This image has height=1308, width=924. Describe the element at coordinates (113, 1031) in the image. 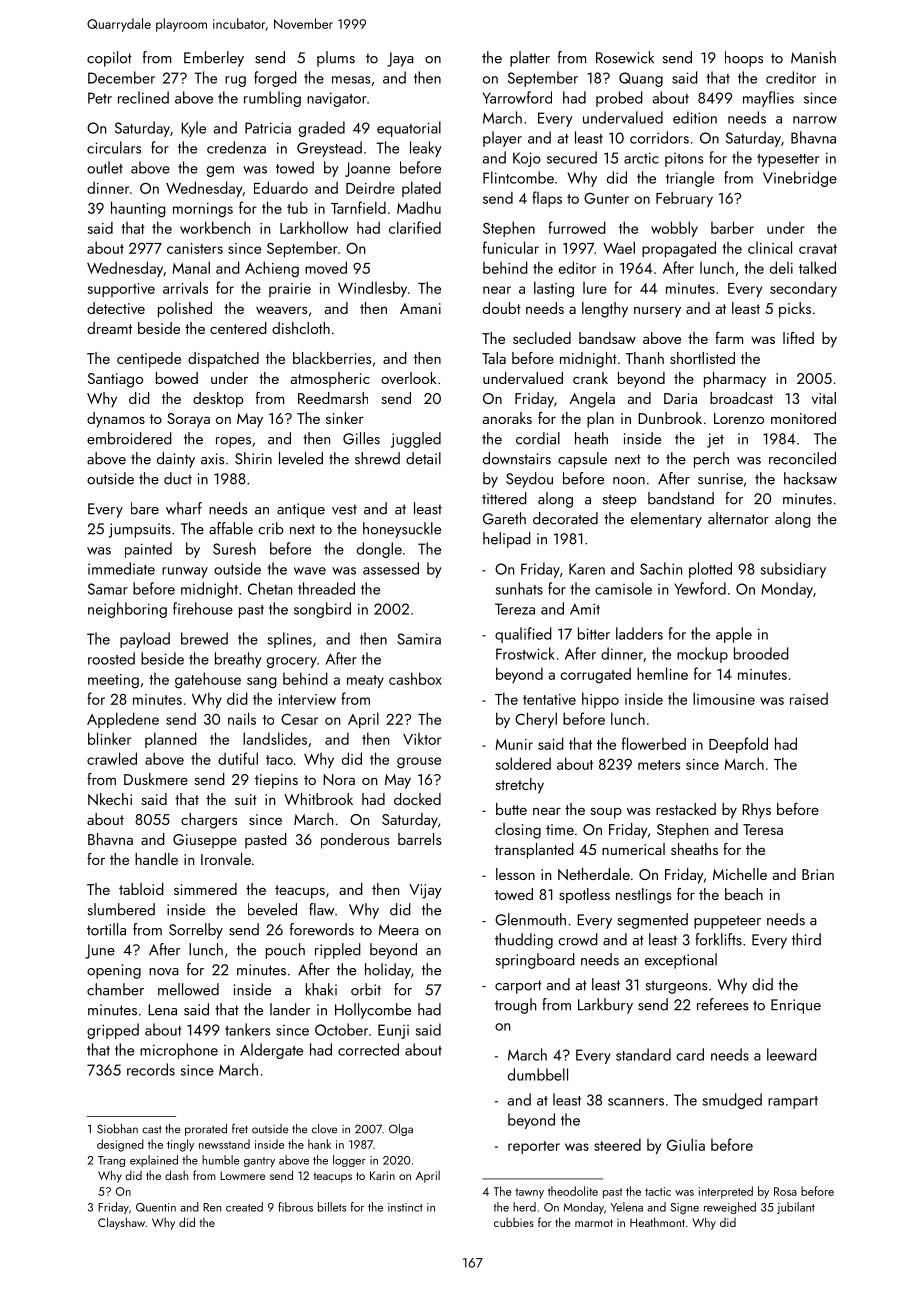

I see `gripped` at that location.
